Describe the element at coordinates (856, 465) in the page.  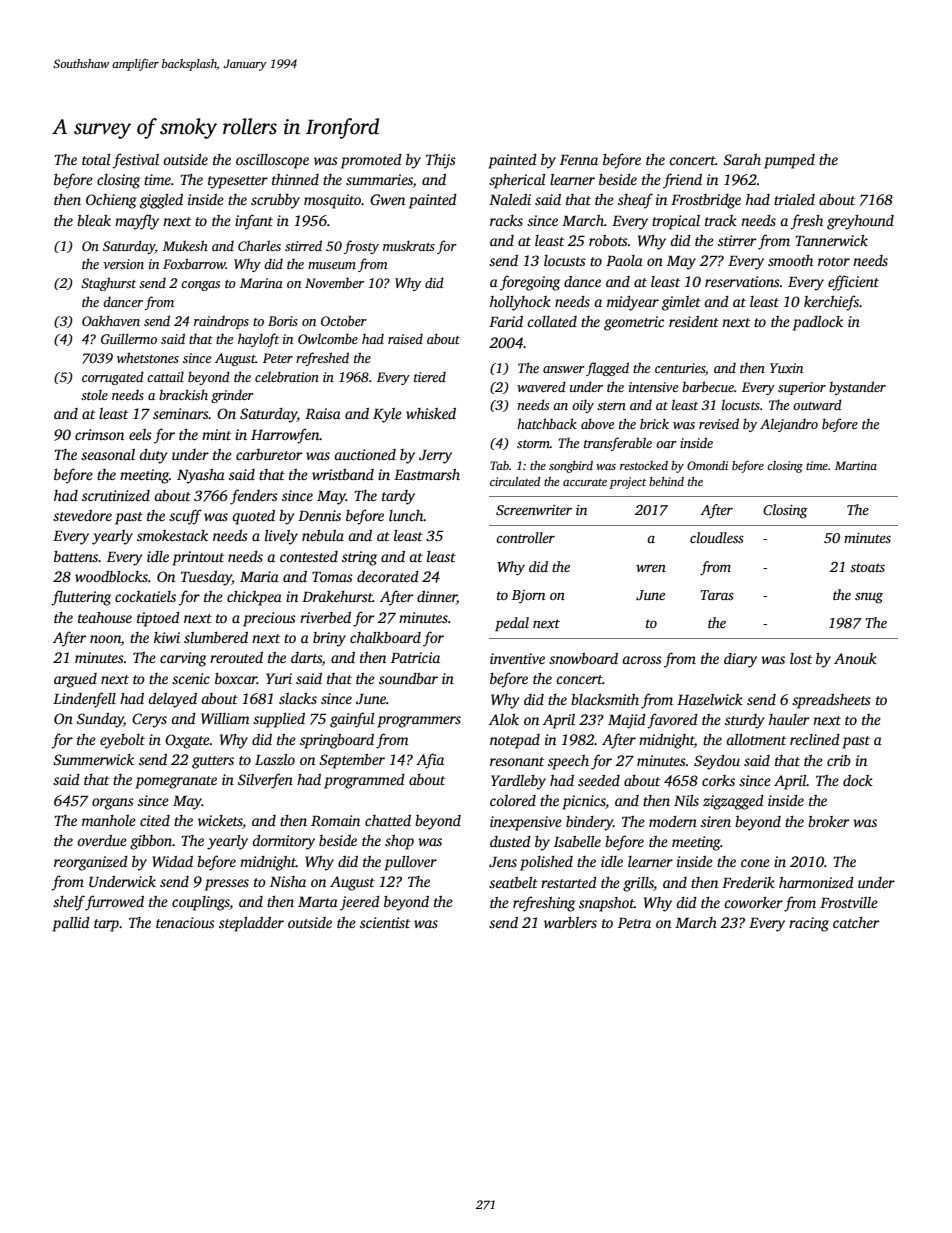
I see `Martina` at that location.
